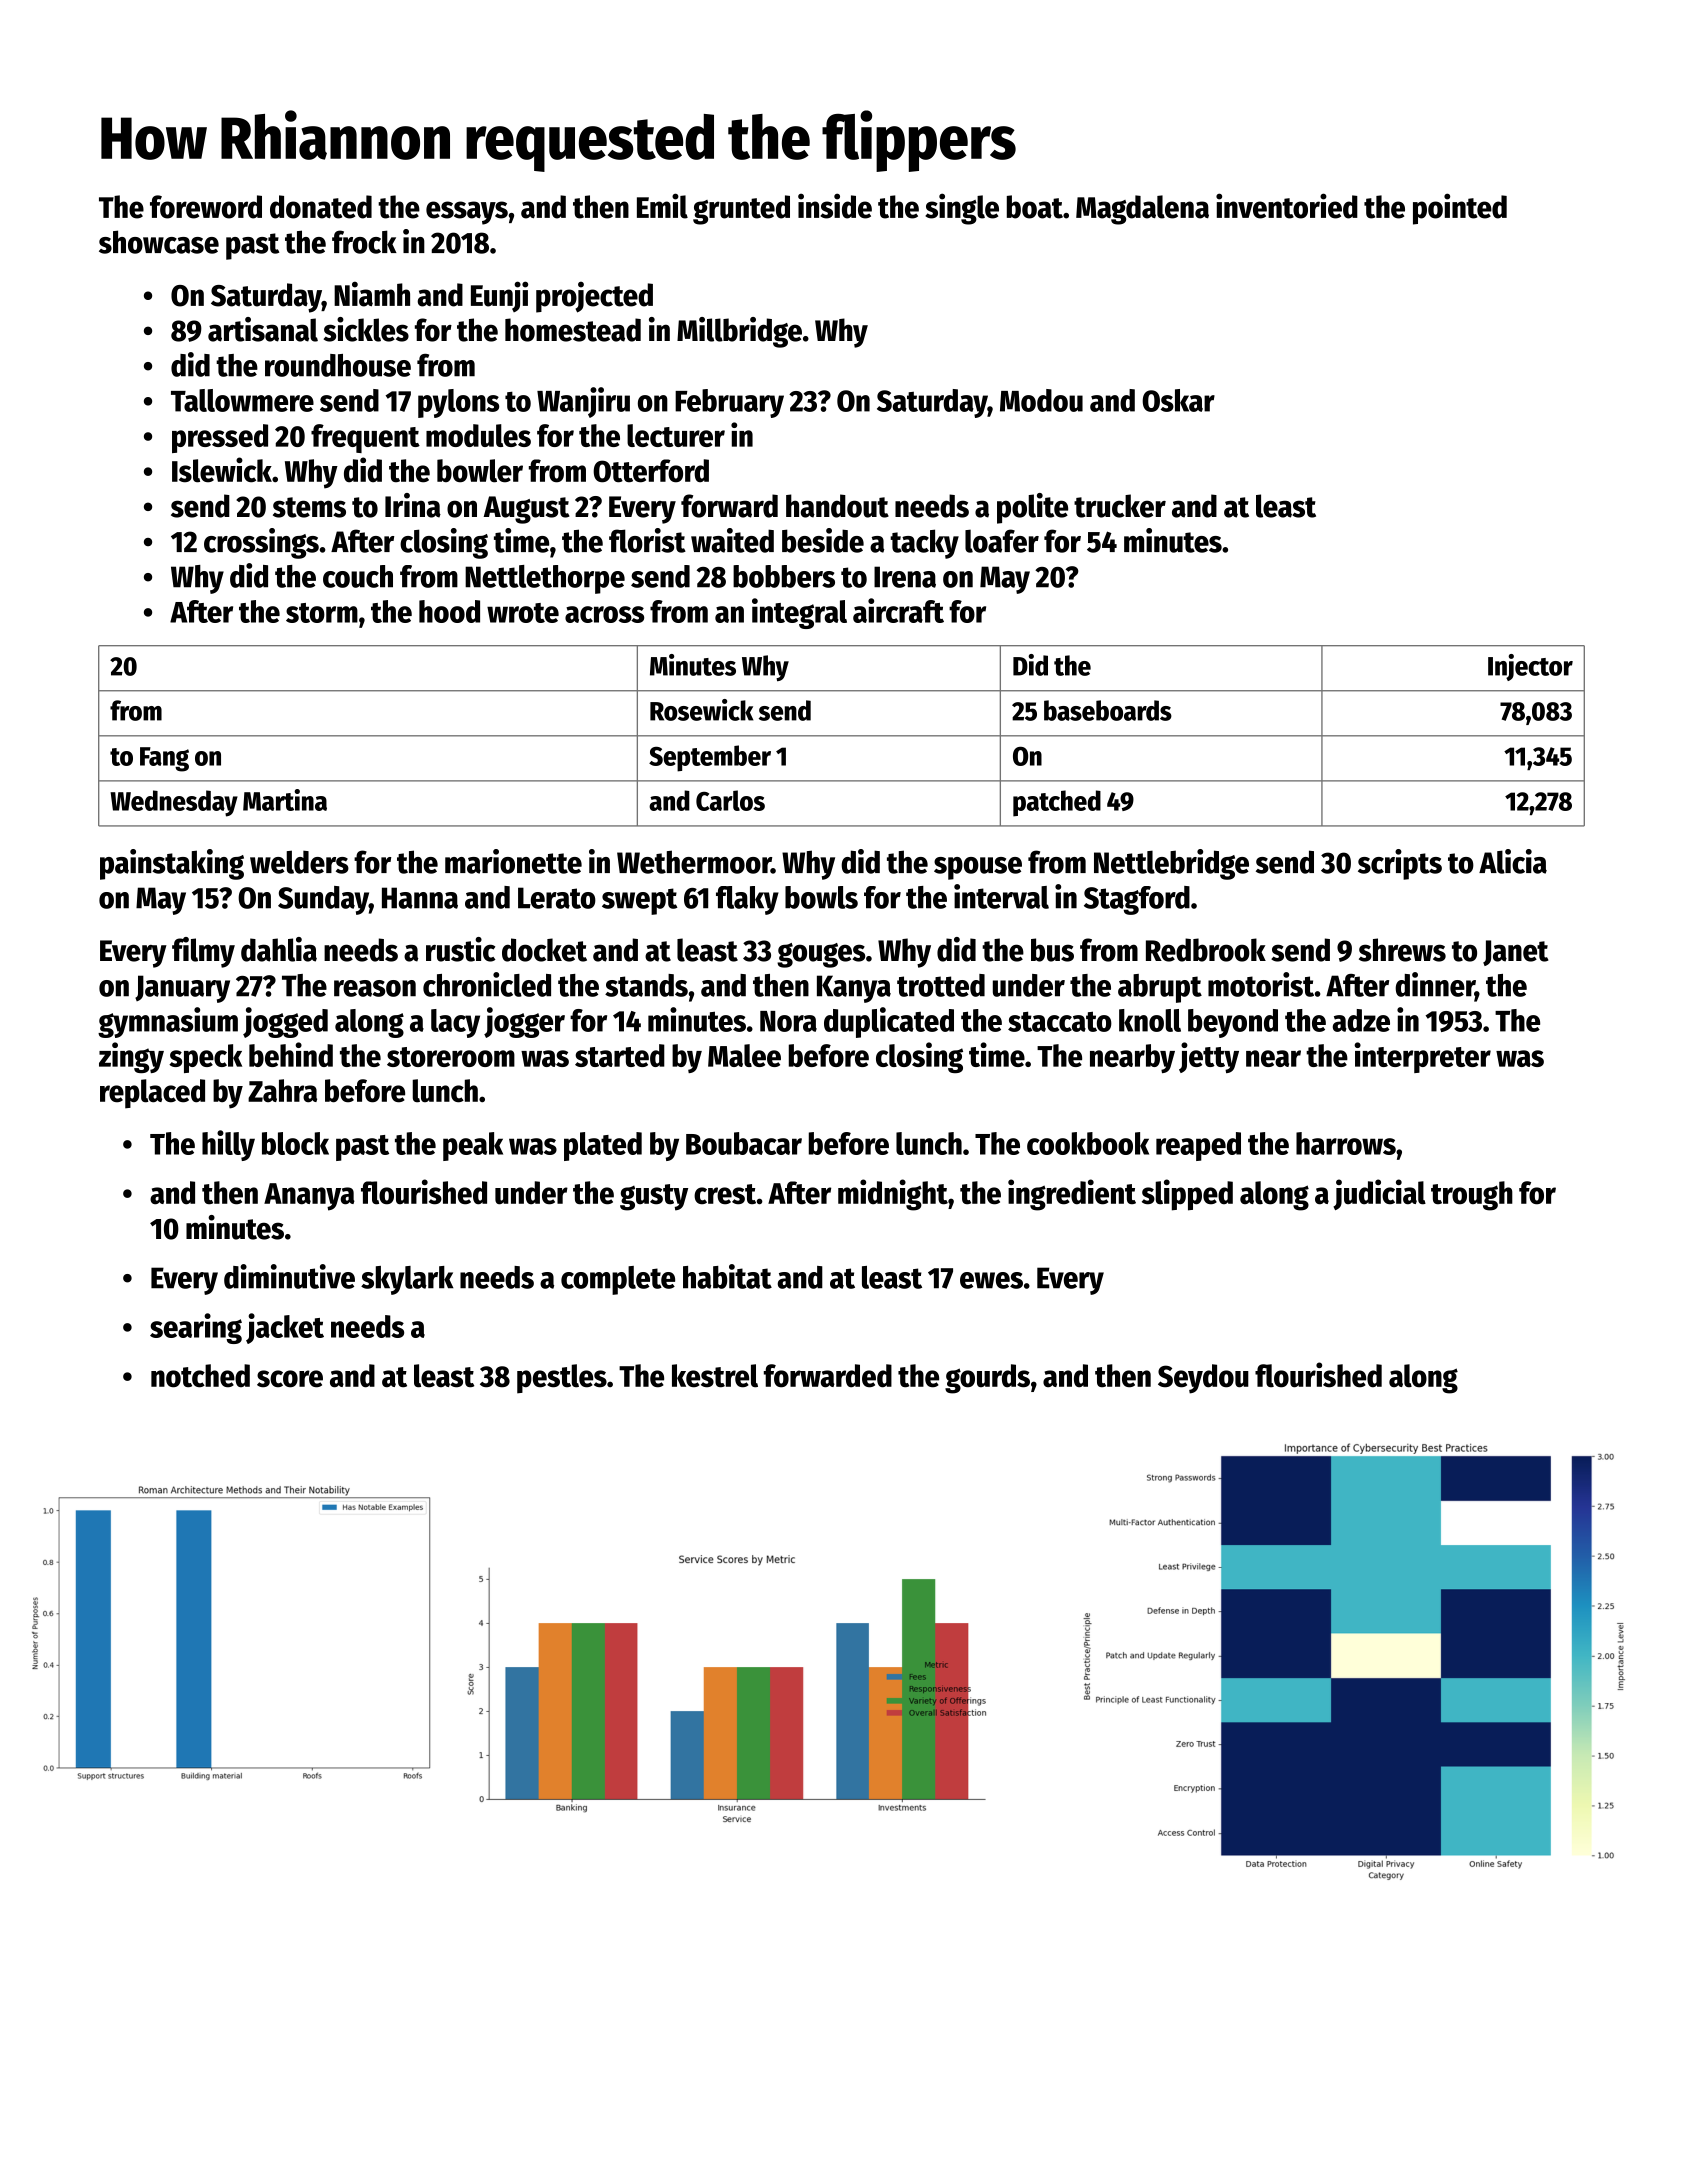 The image size is (1683, 2178). I want to click on Rosewick, so click(701, 710).
